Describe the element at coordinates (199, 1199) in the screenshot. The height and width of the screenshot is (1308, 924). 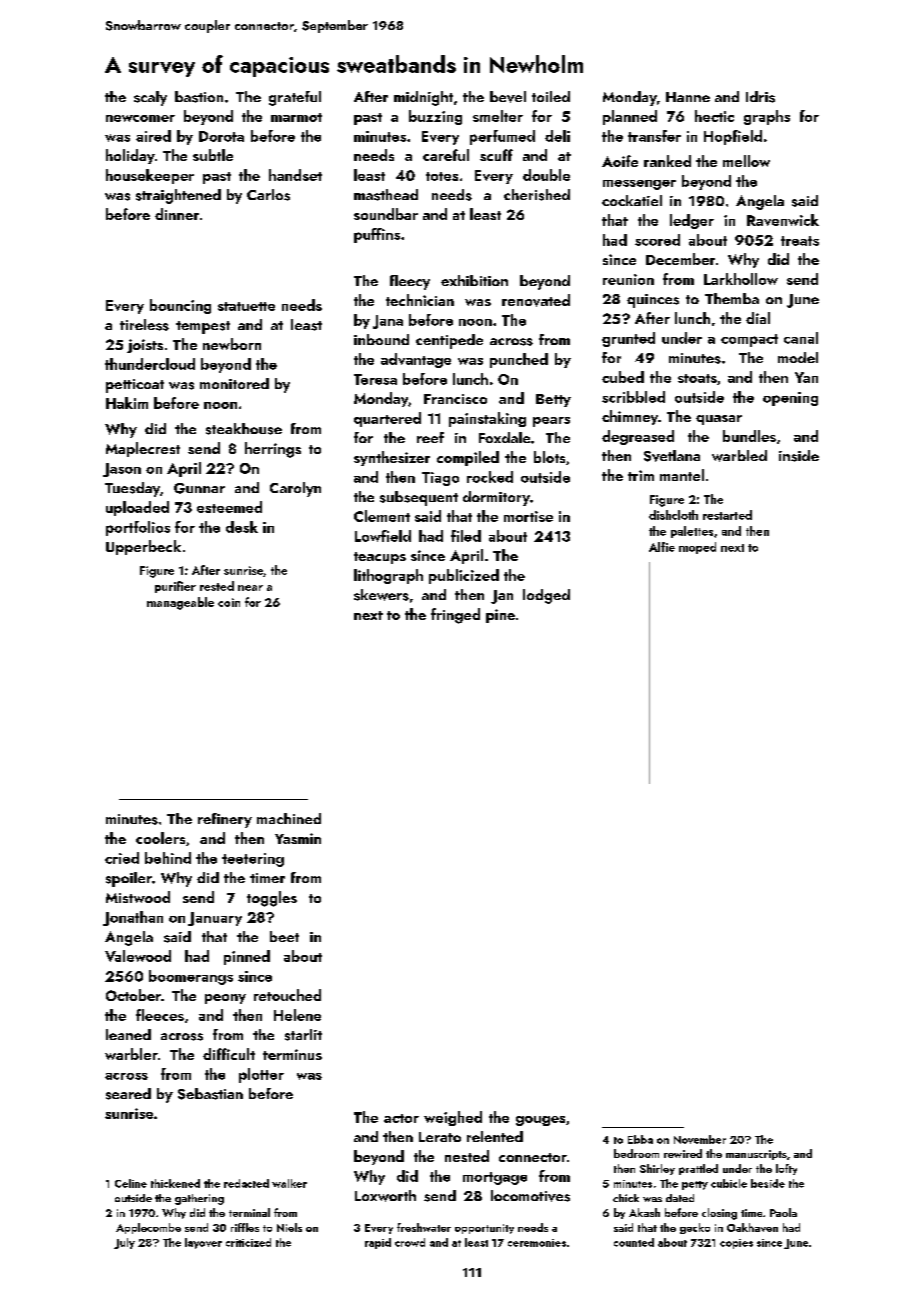
I see `gathering` at that location.
